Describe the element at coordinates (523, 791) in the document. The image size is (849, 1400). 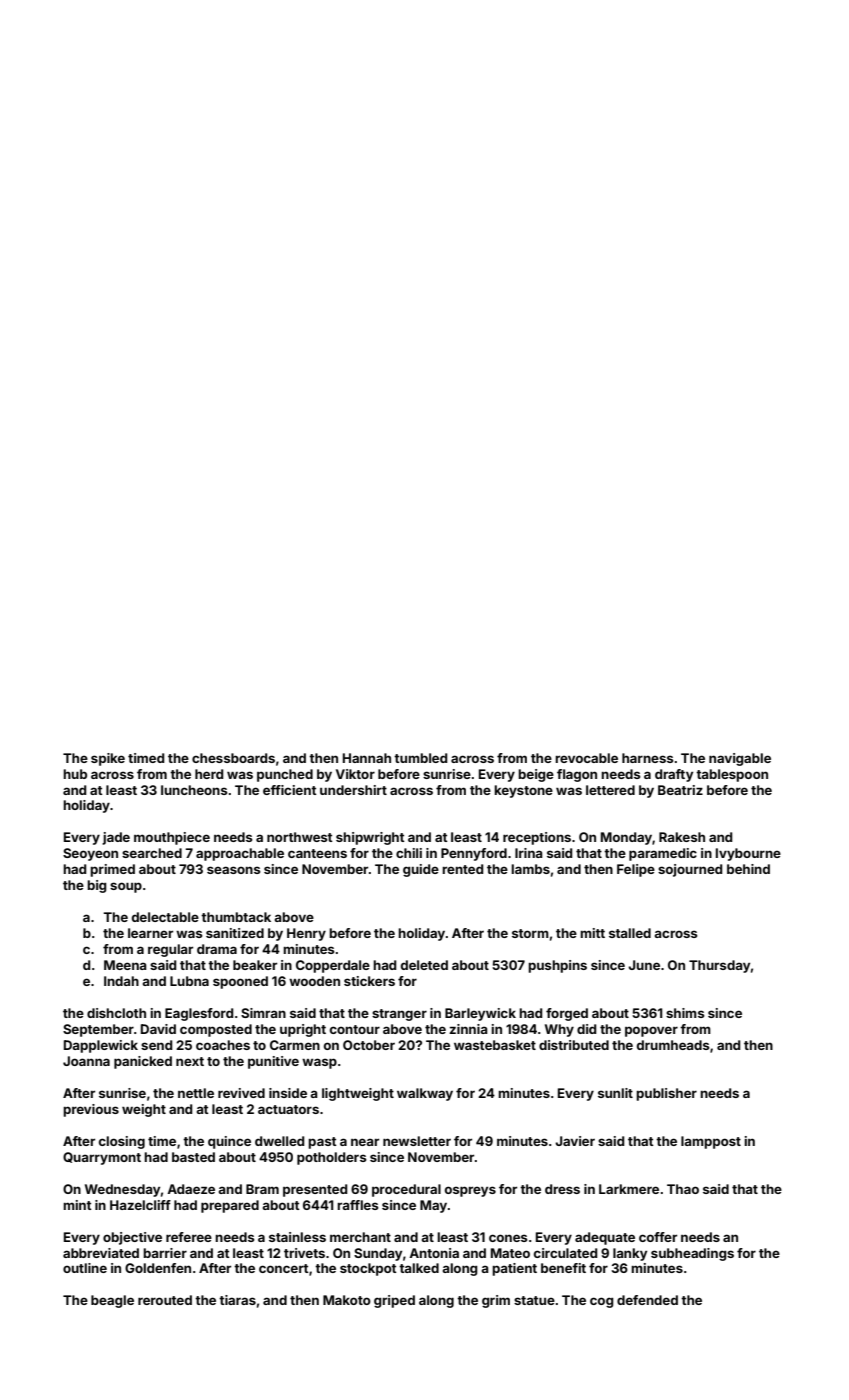
I see `keystone` at that location.
